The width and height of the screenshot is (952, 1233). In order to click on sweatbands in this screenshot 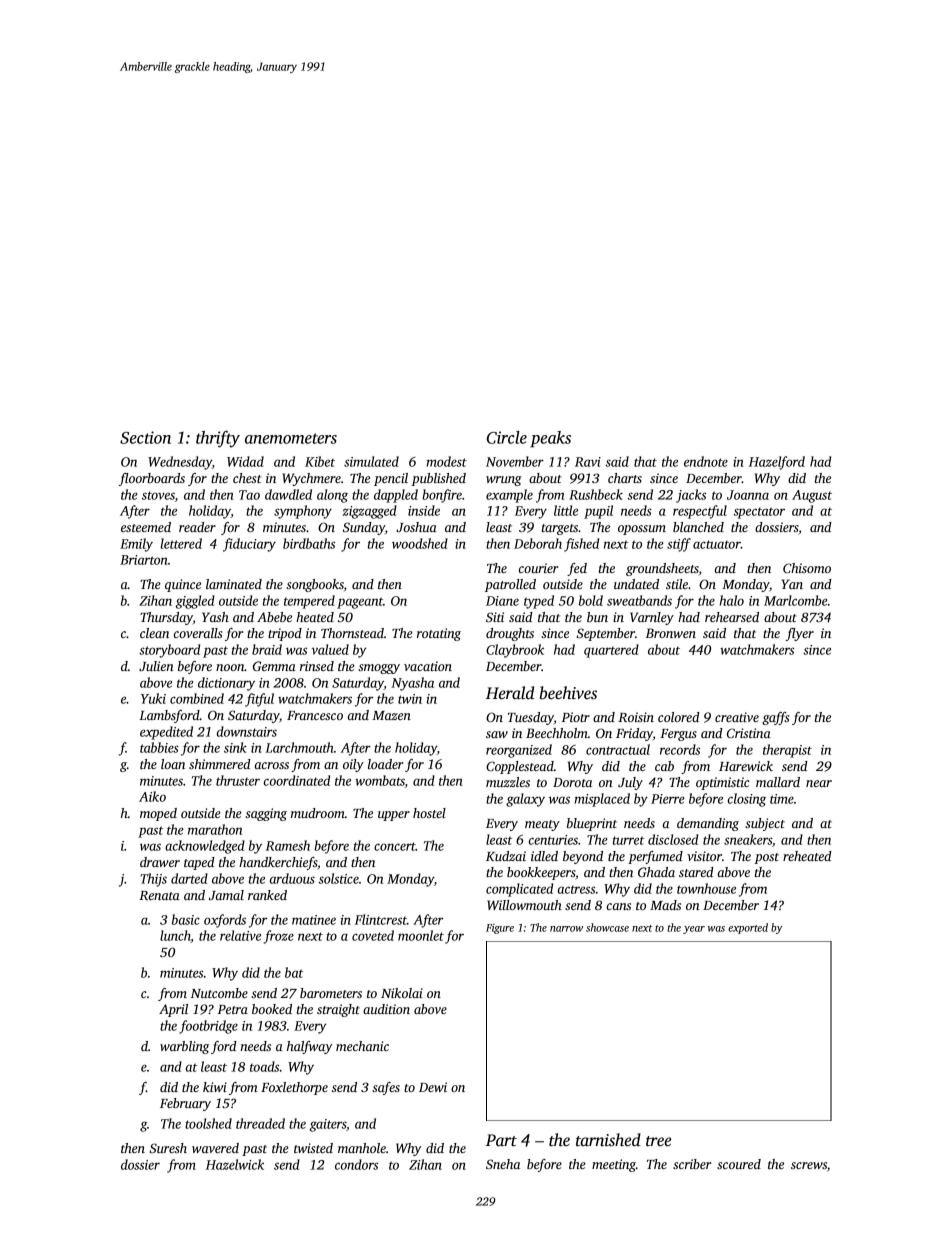, I will do `click(639, 600)`.
